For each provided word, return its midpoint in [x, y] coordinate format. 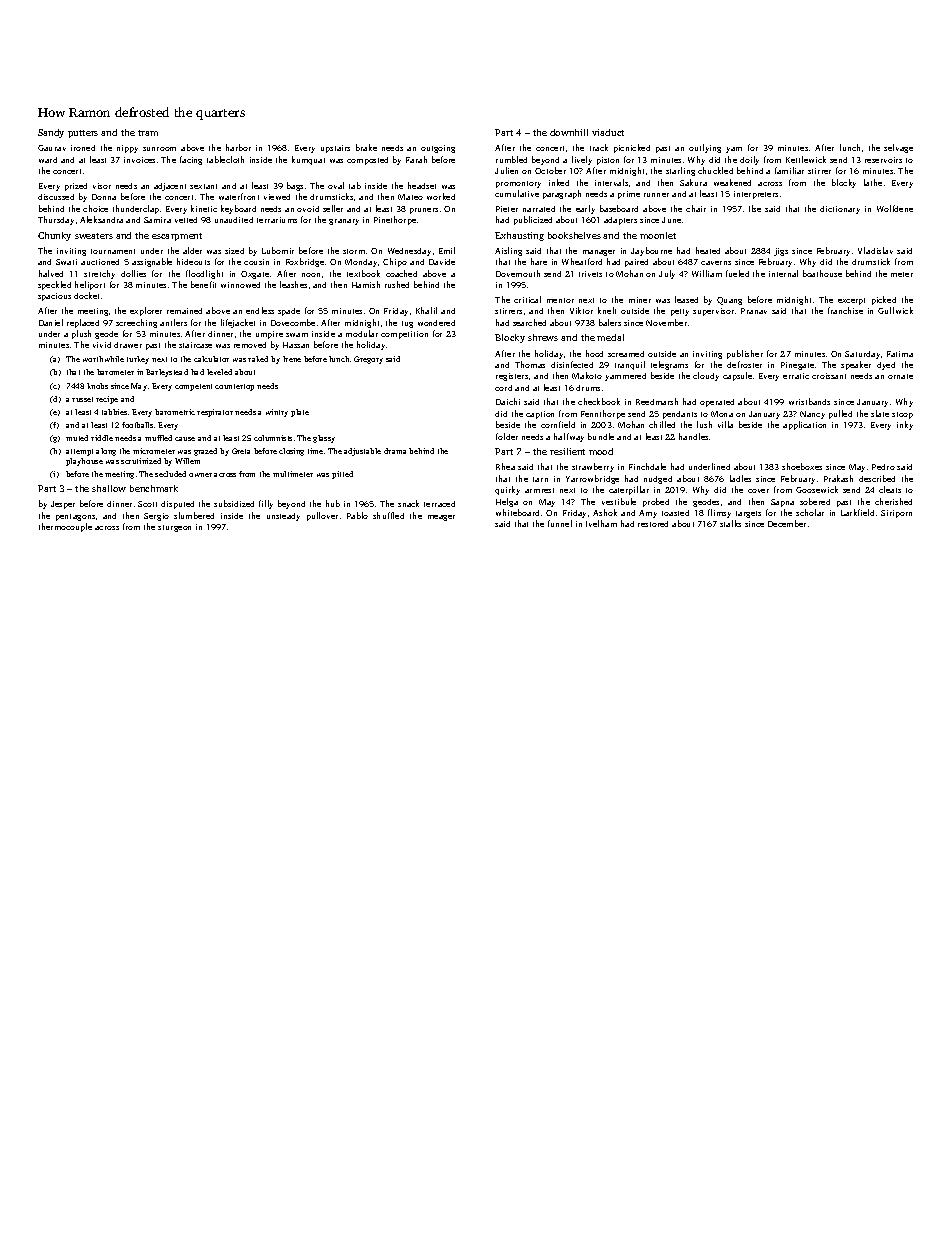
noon [311, 275]
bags [295, 186]
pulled [840, 414]
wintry [277, 413]
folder [507, 436]
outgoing [438, 149]
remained [184, 311]
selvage [898, 148]
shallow [109, 488]
